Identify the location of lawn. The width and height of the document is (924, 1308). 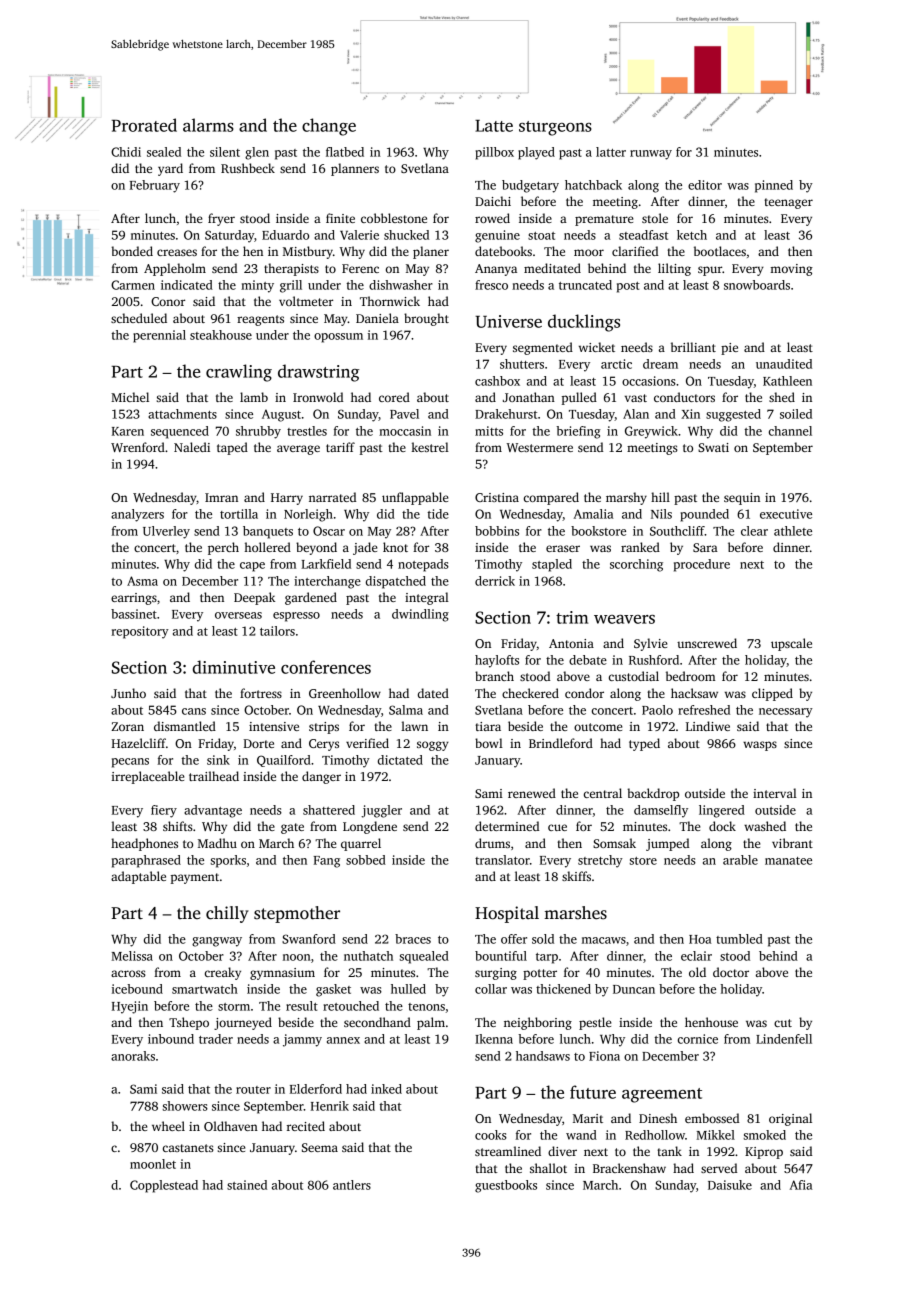
(414, 726).
